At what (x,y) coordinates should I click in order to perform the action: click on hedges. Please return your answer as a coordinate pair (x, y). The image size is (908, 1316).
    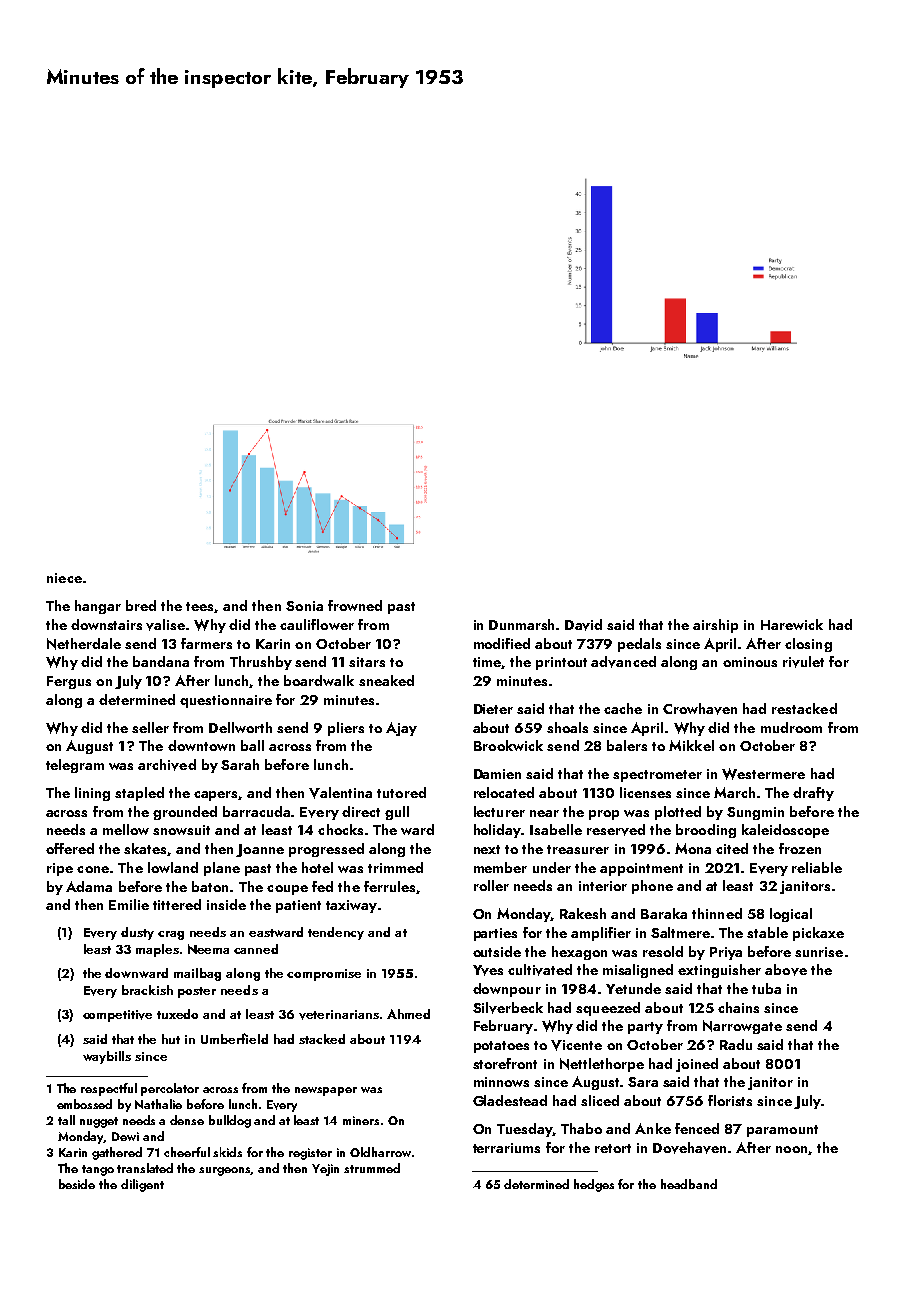
    Looking at the image, I should click on (594, 1185).
